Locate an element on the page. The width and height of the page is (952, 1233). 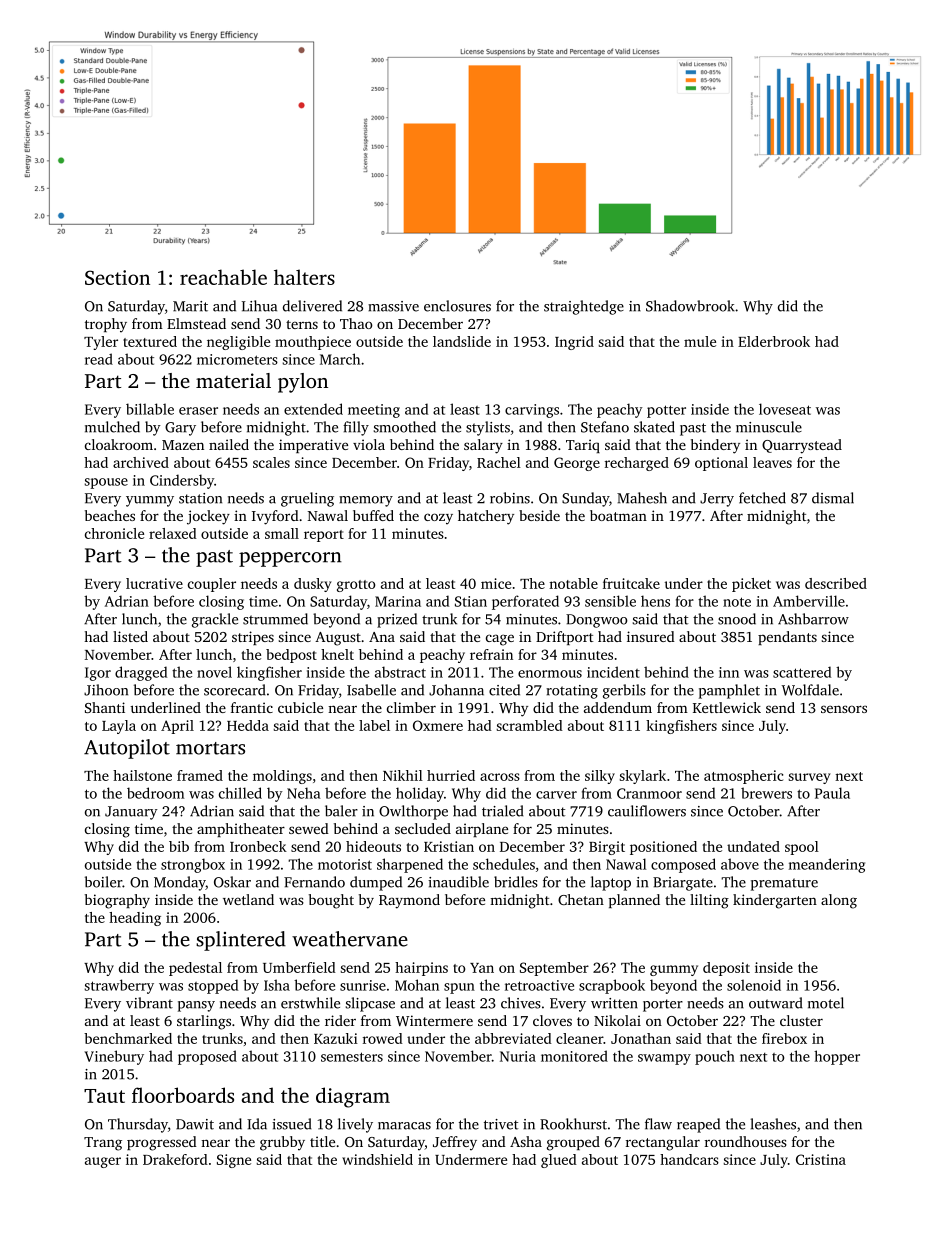
massive is located at coordinates (393, 306).
